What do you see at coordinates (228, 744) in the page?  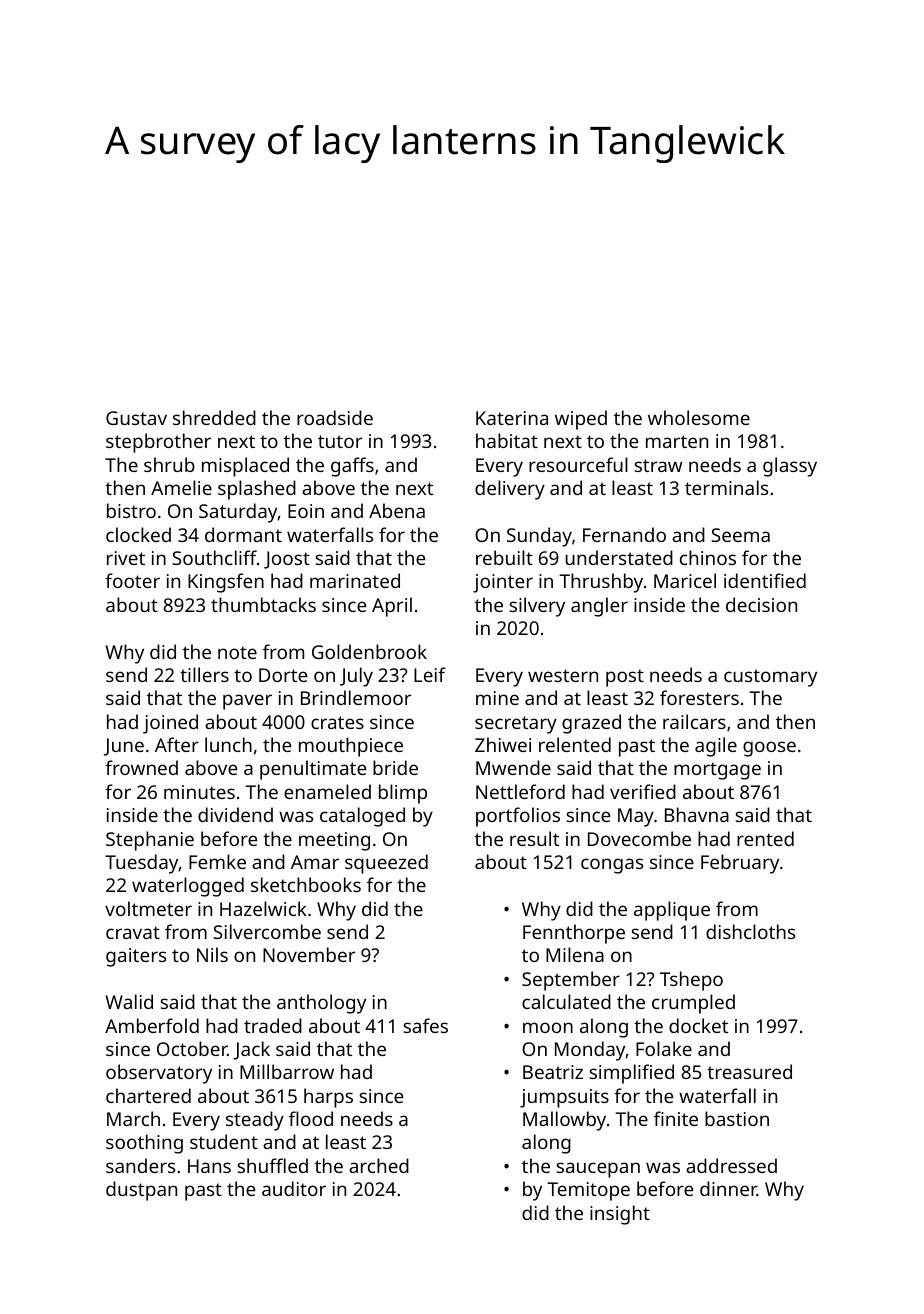 I see `lunch` at bounding box center [228, 744].
